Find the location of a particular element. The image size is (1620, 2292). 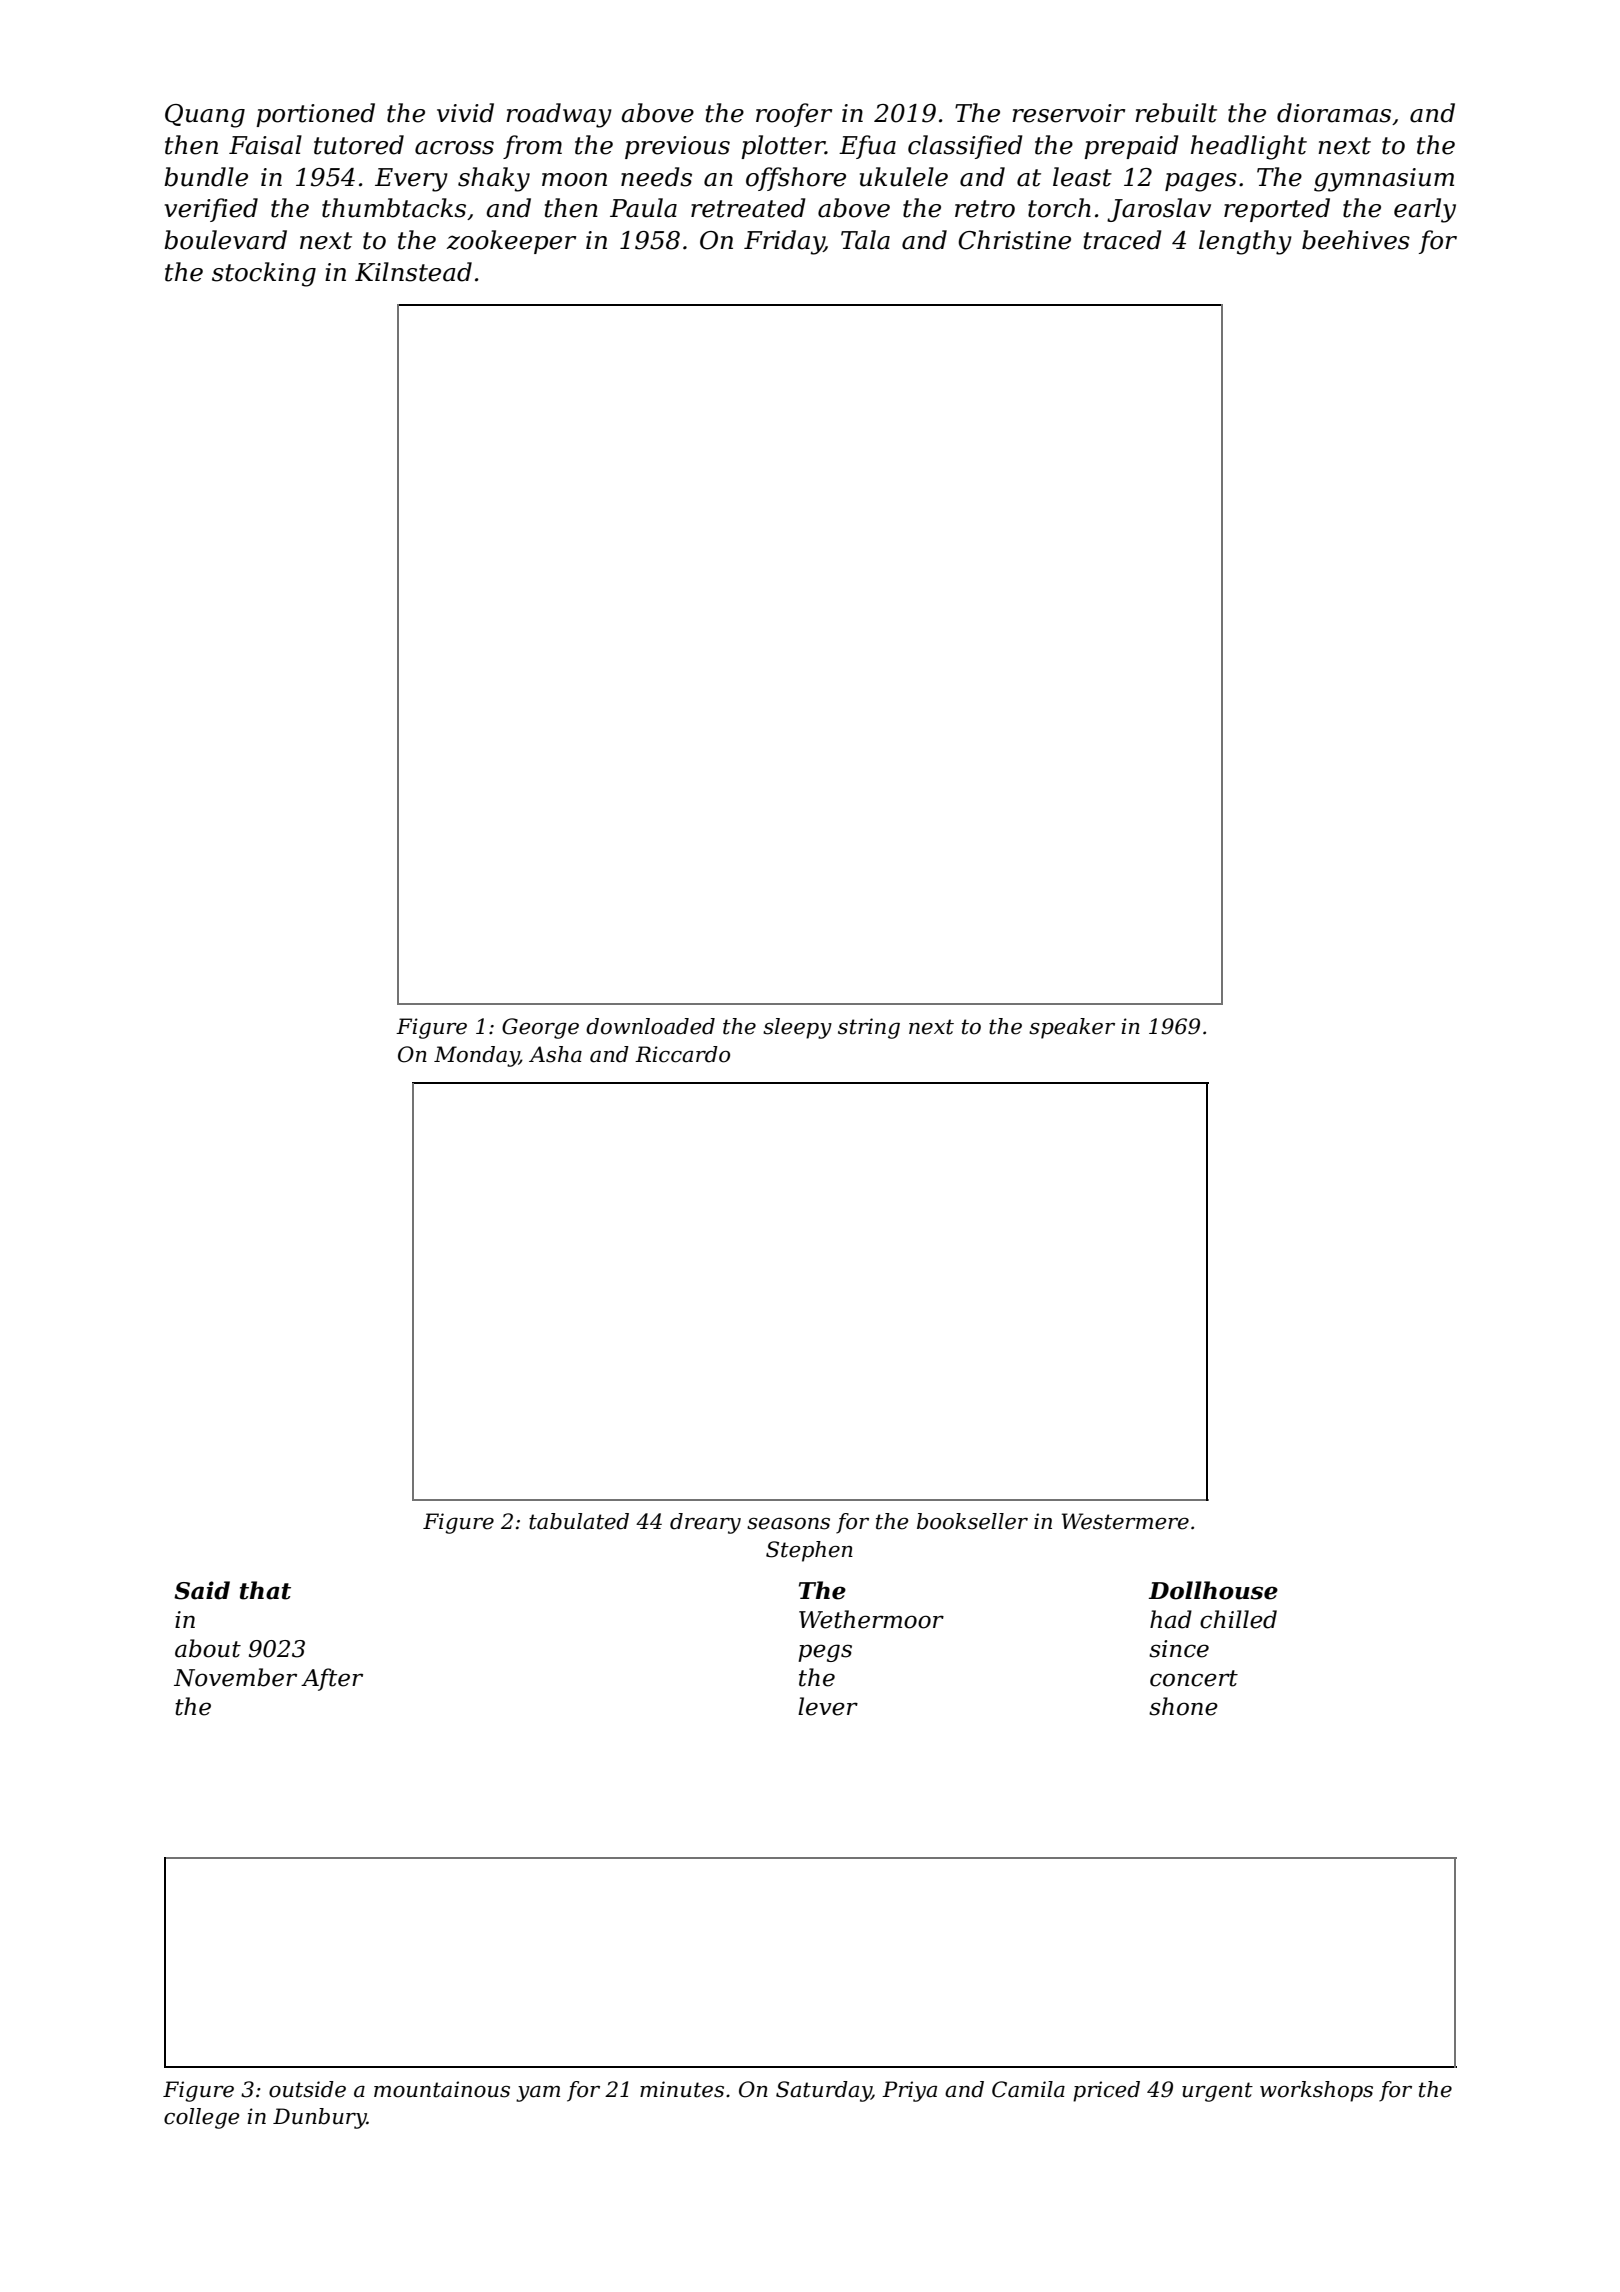

previous is located at coordinates (677, 147).
